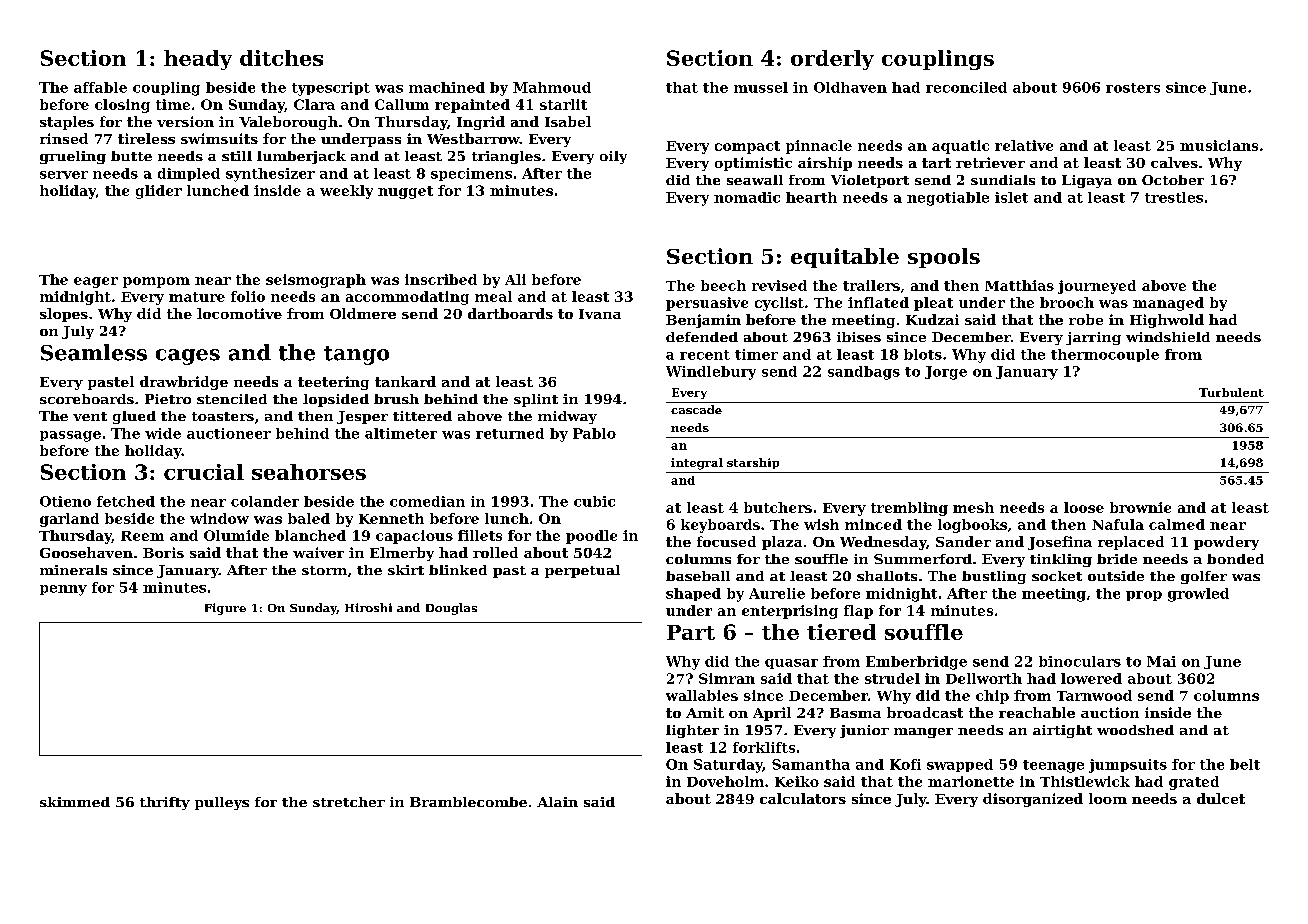 The height and width of the screenshot is (924, 1308). What do you see at coordinates (1177, 524) in the screenshot?
I see `calmed` at bounding box center [1177, 524].
